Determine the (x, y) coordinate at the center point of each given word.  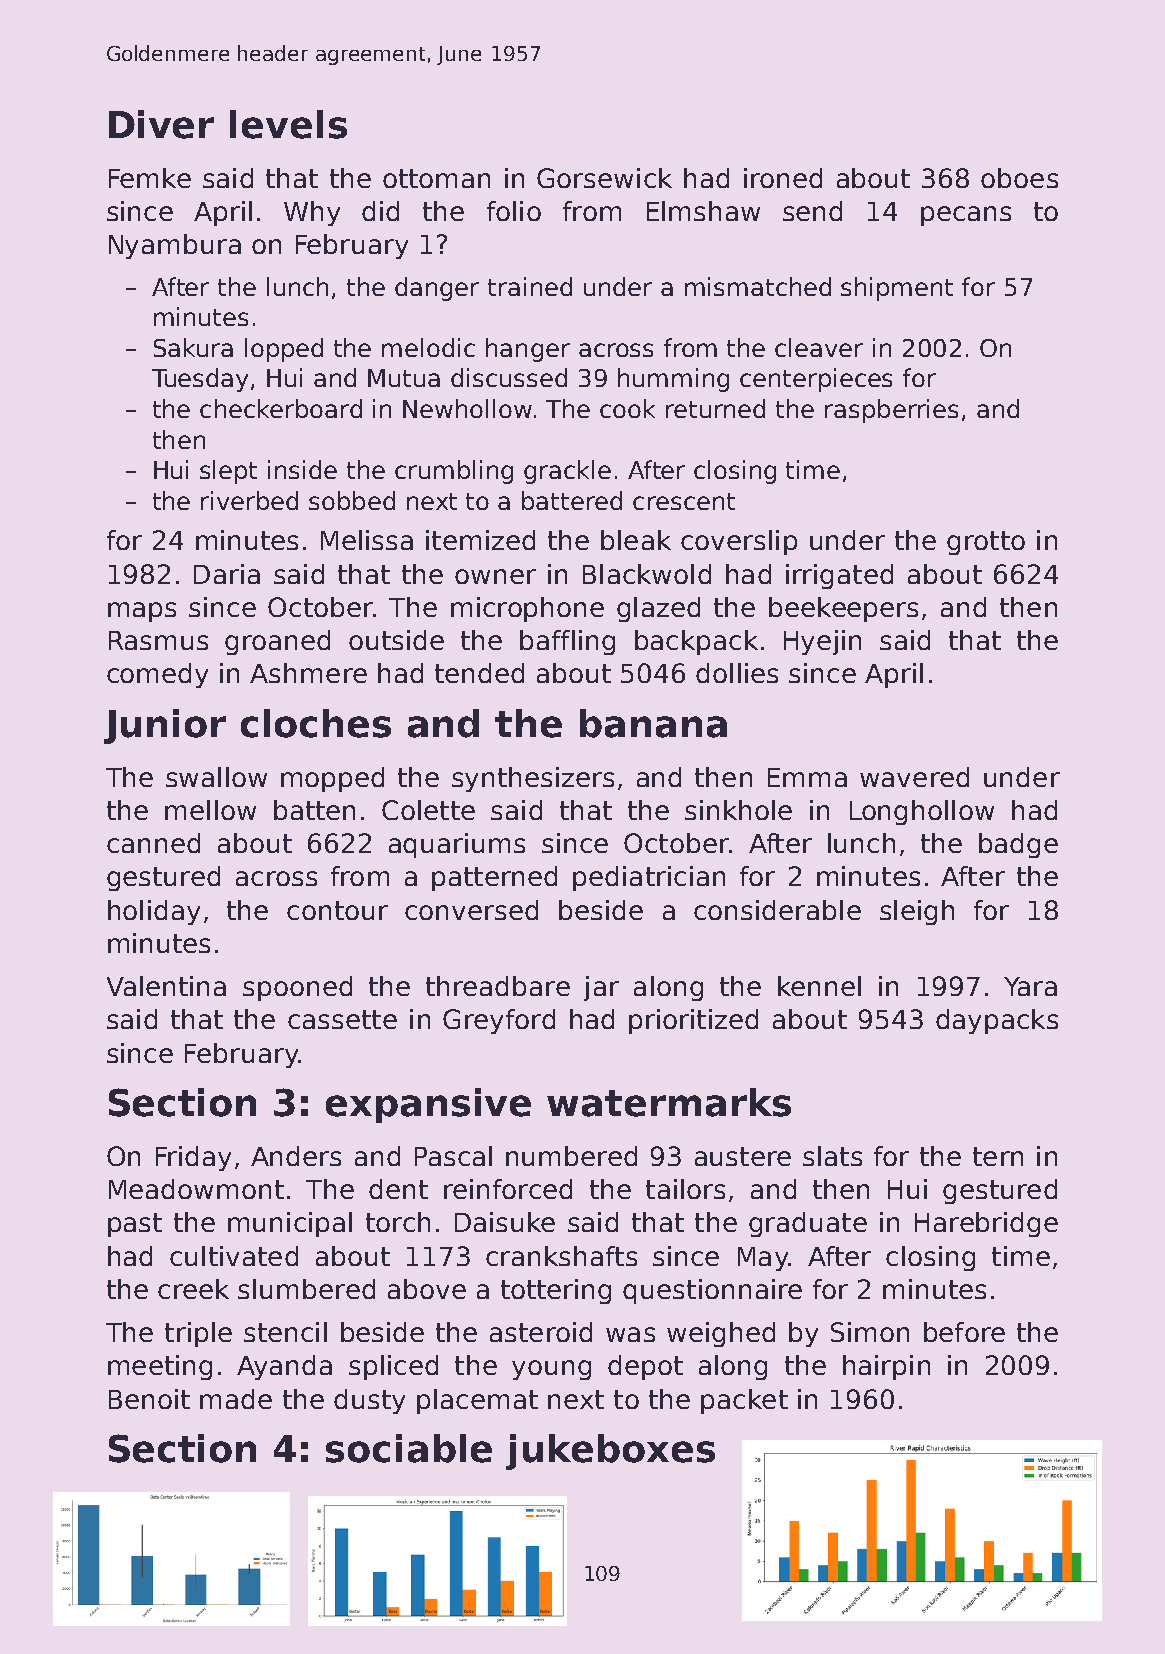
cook (627, 408)
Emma (807, 777)
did (380, 211)
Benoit (149, 1399)
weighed (721, 1334)
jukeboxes (610, 1452)
